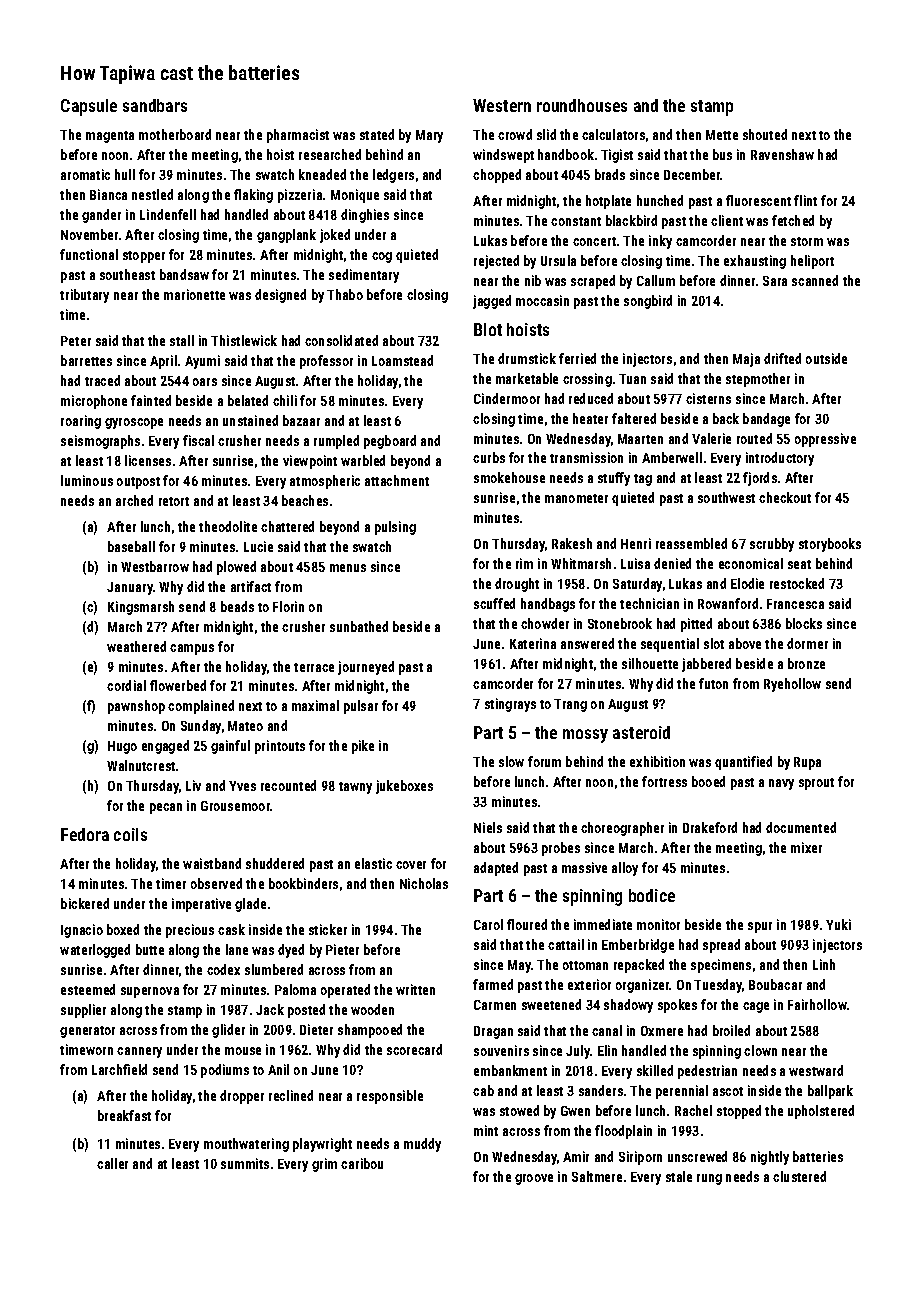  I want to click on drumstick, so click(527, 358).
